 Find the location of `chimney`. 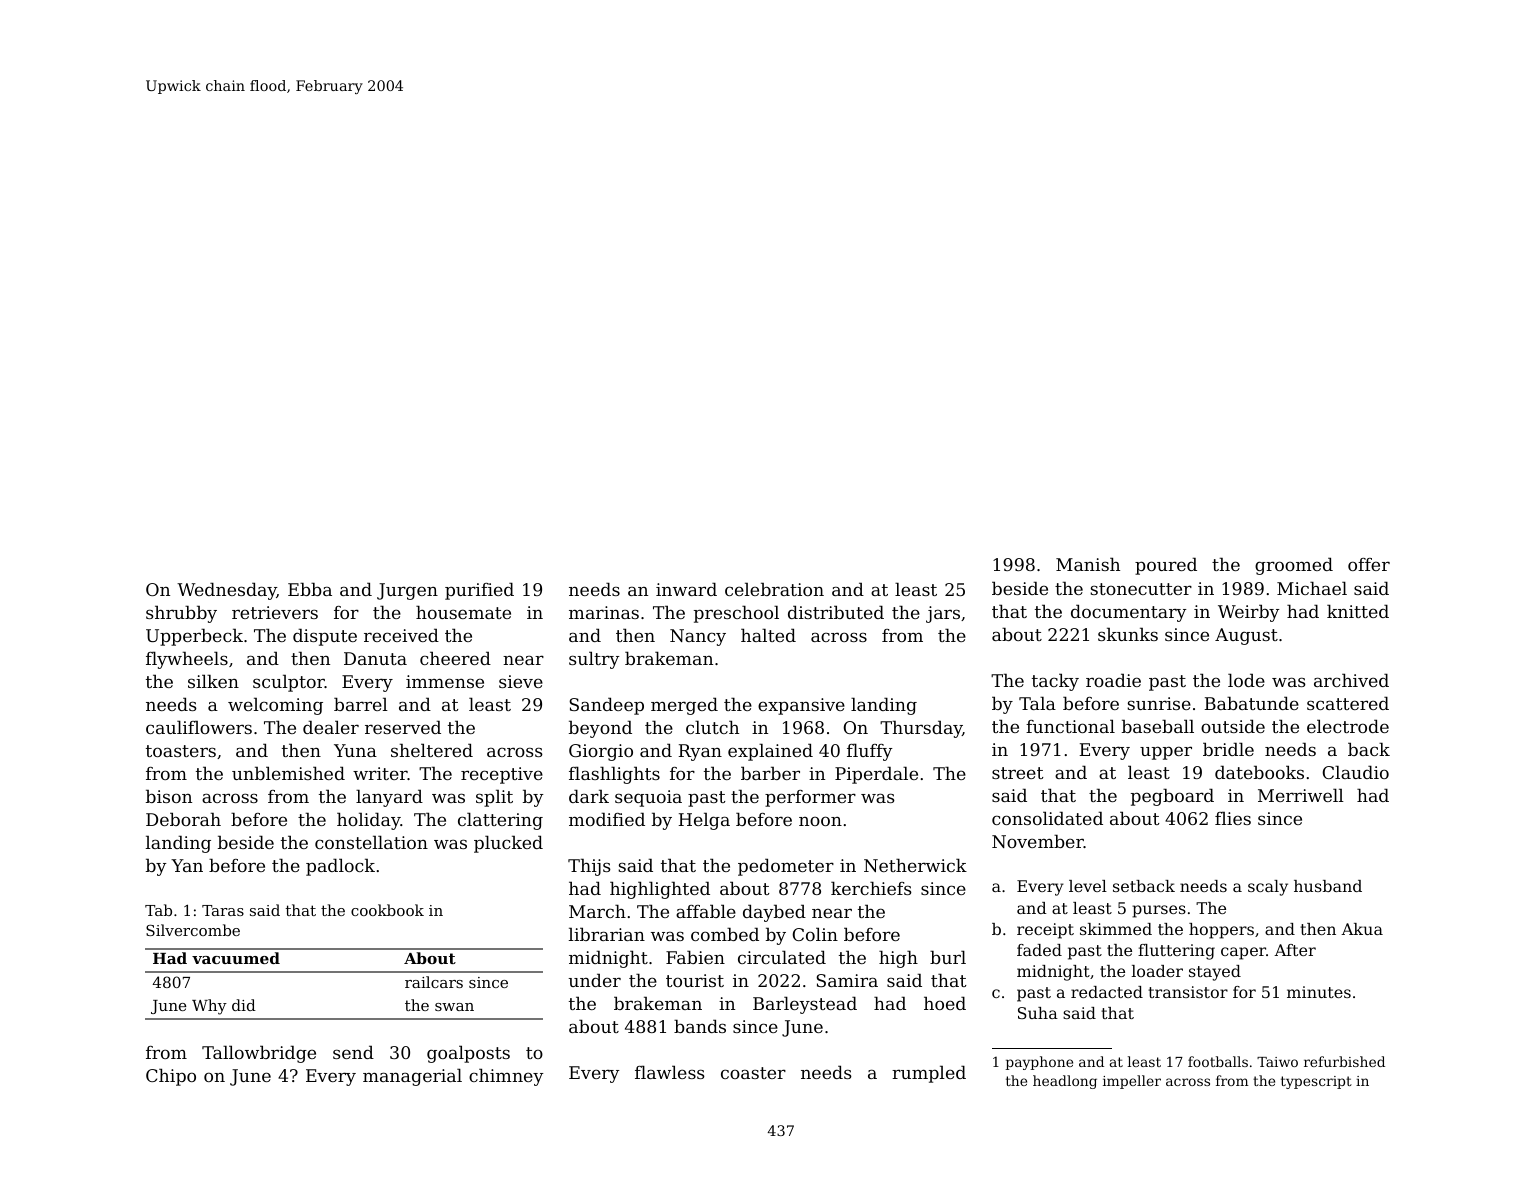

chimney is located at coordinates (506, 1077).
